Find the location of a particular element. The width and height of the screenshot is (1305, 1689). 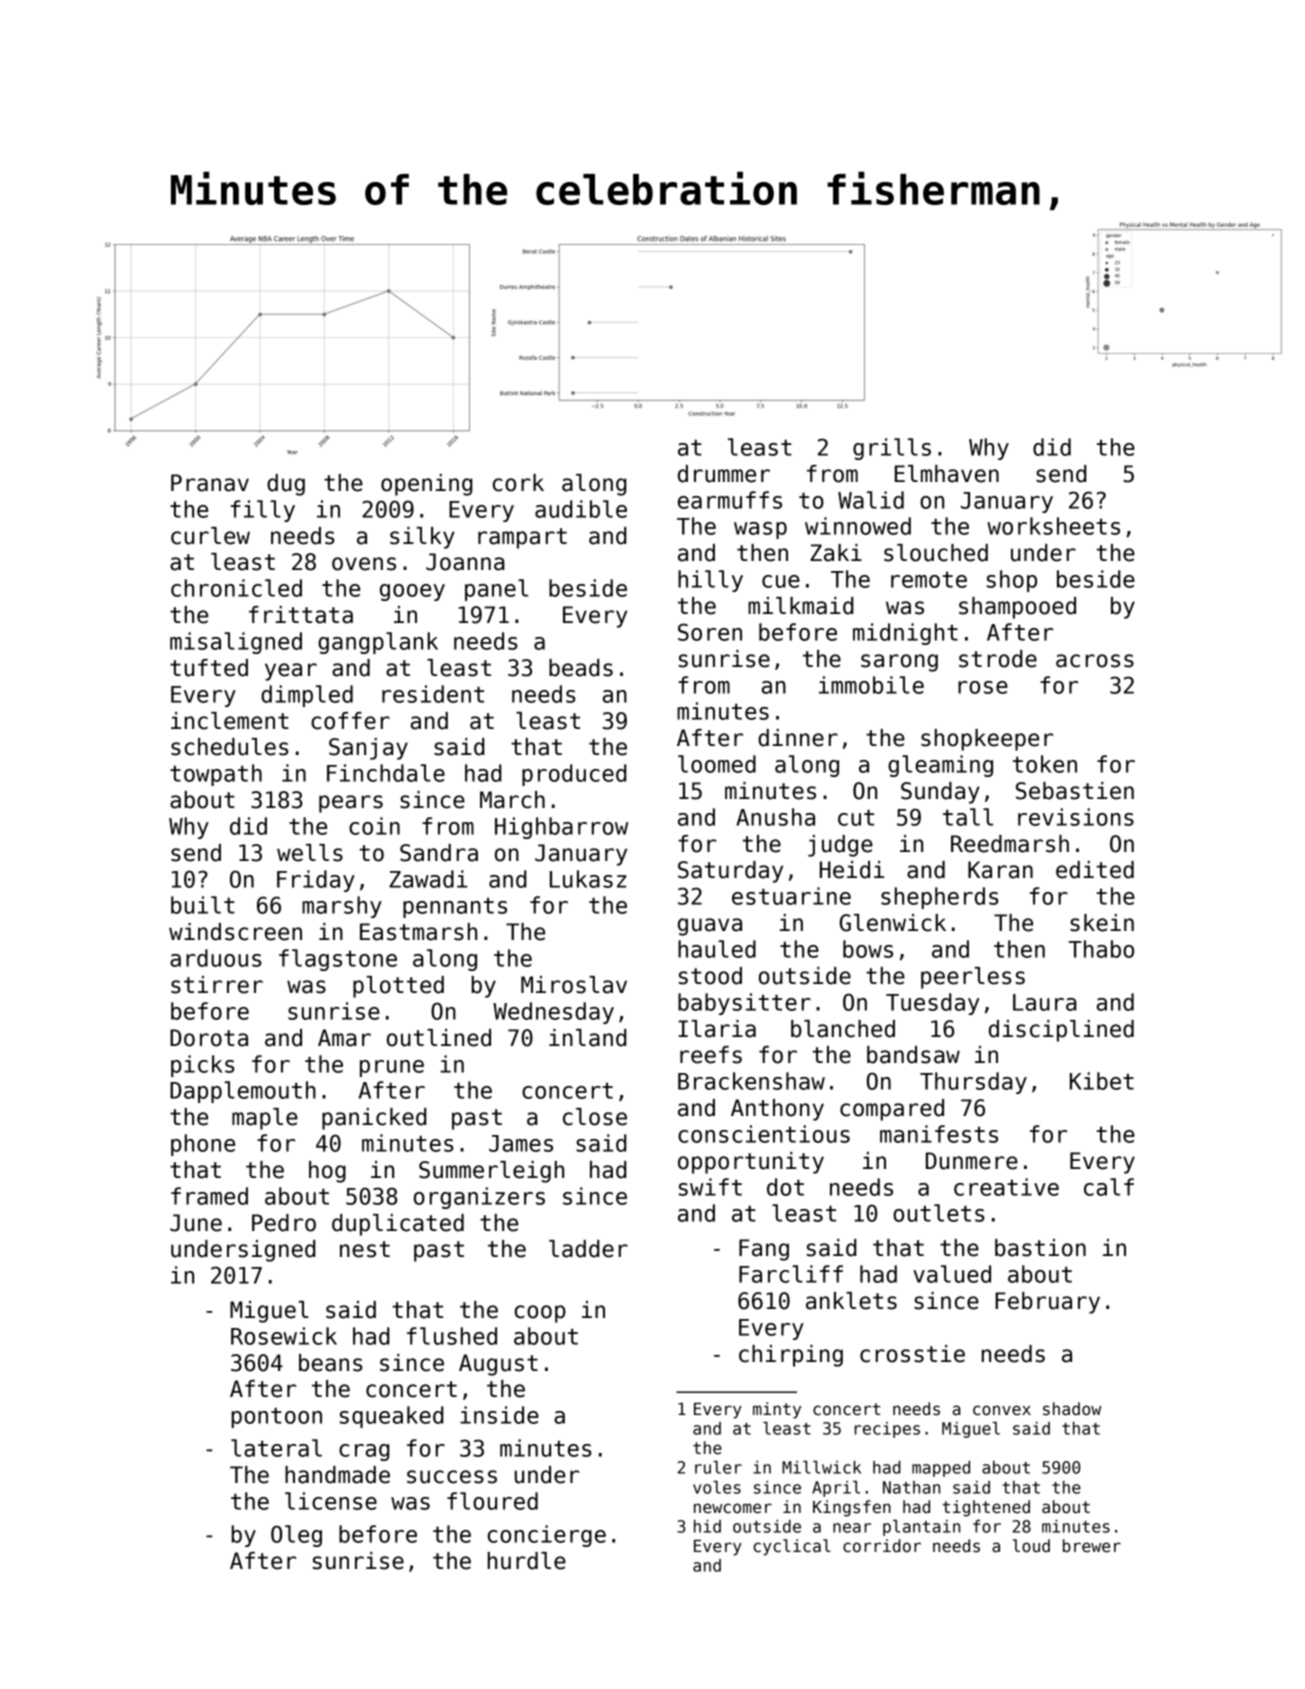

cyclical is located at coordinates (792, 1547).
